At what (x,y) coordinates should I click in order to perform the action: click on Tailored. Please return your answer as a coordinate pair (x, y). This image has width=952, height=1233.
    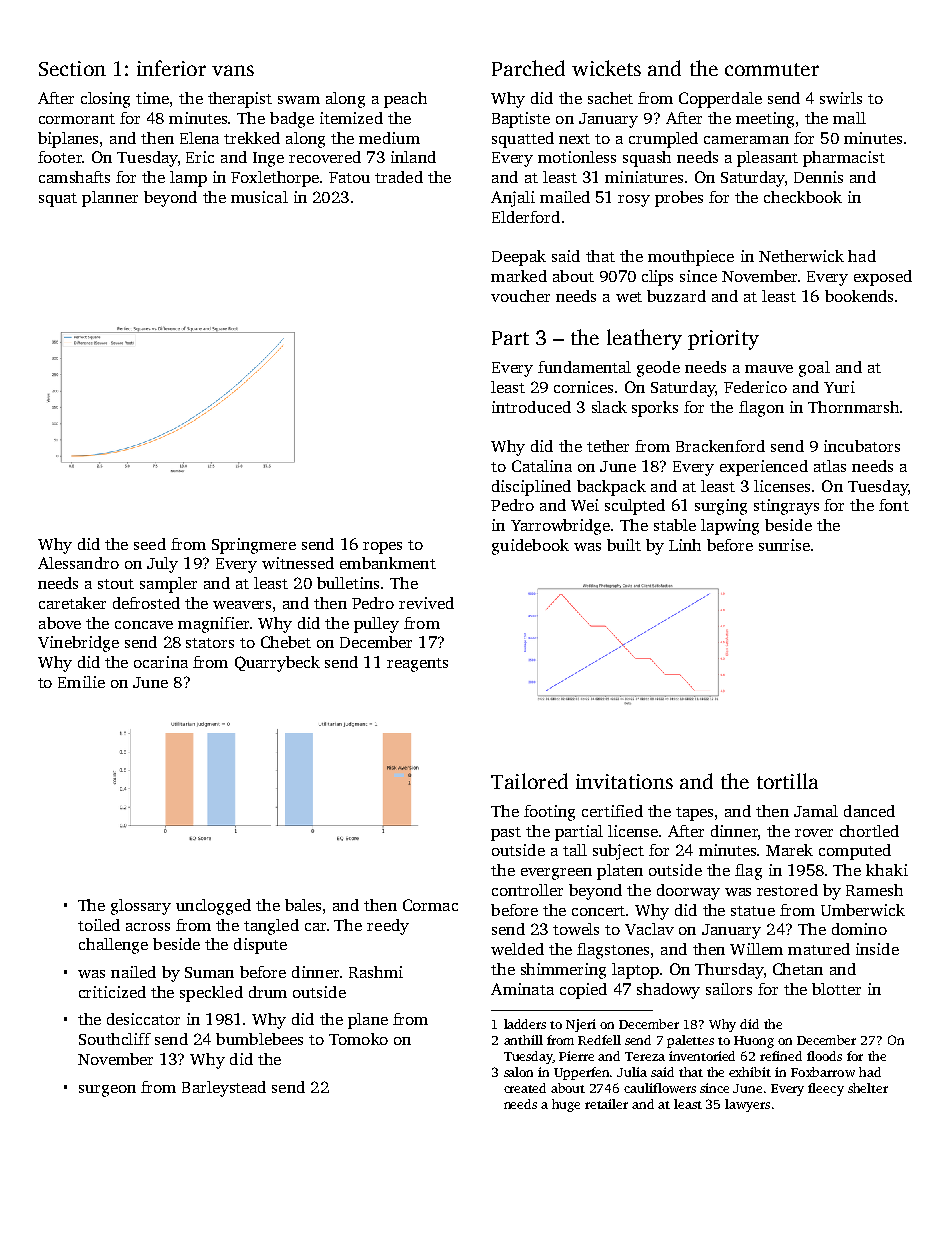
    Looking at the image, I should click on (529, 781).
